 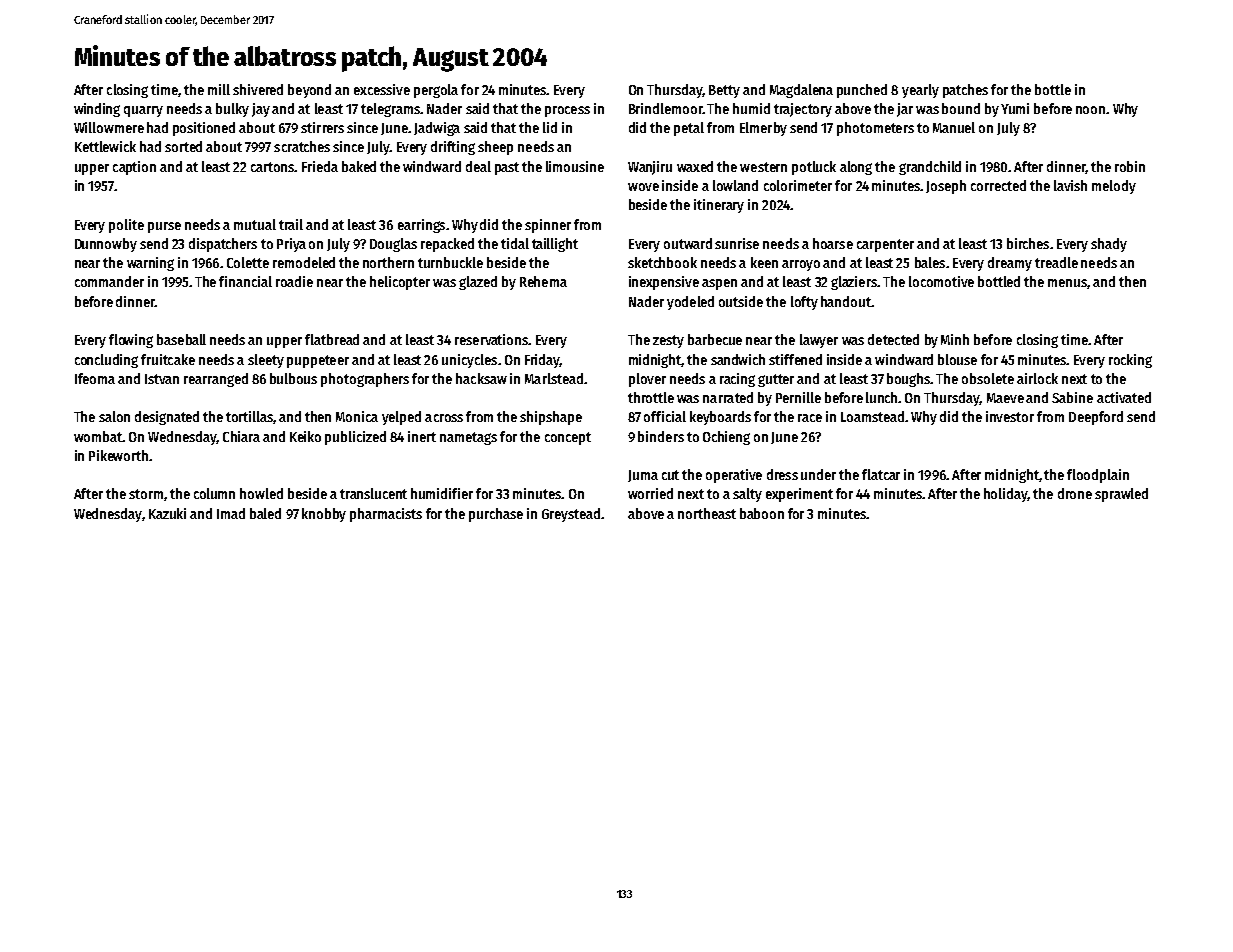 I want to click on punched, so click(x=862, y=91).
